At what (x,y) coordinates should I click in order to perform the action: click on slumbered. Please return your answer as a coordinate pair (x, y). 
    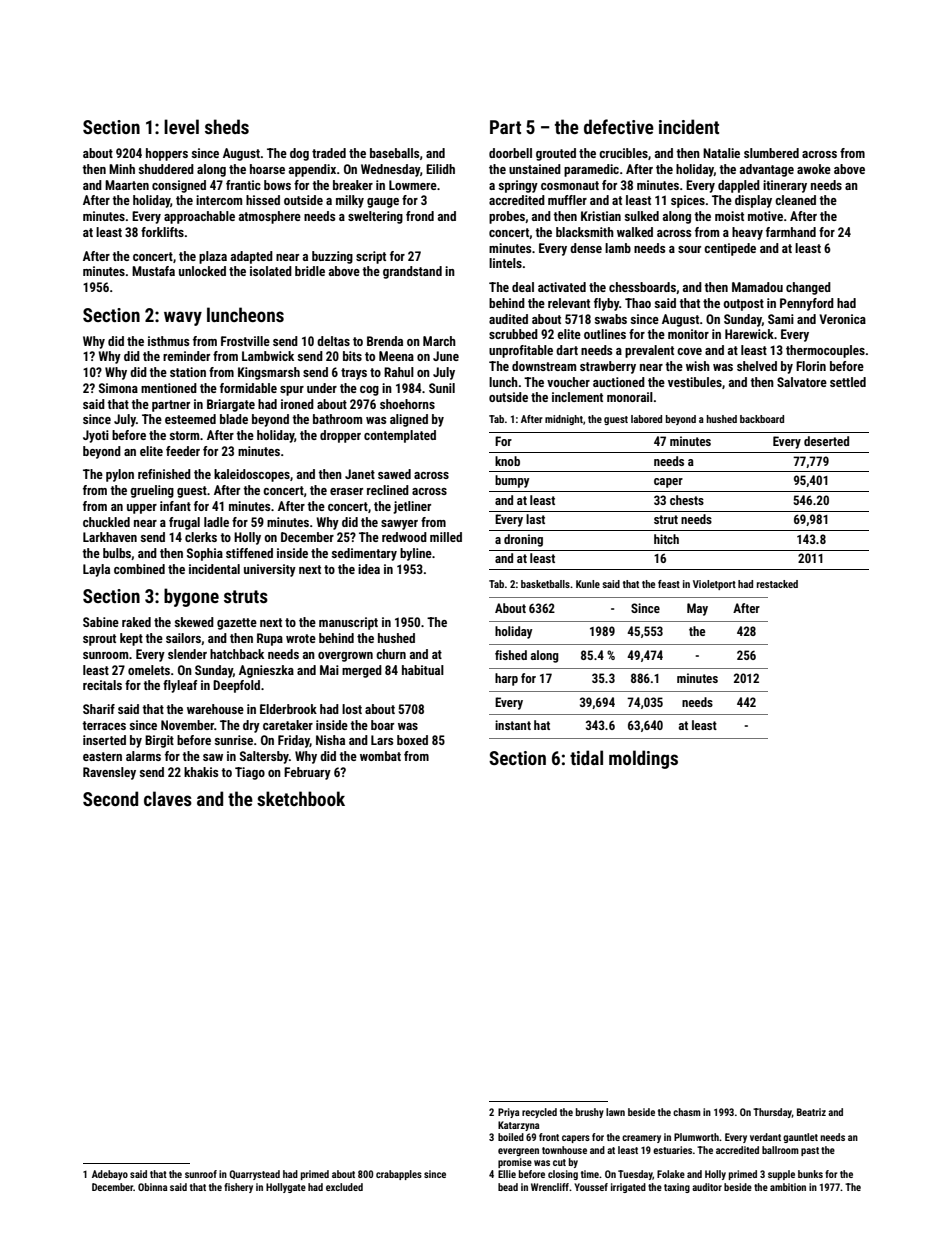
    Looking at the image, I should click on (771, 153).
